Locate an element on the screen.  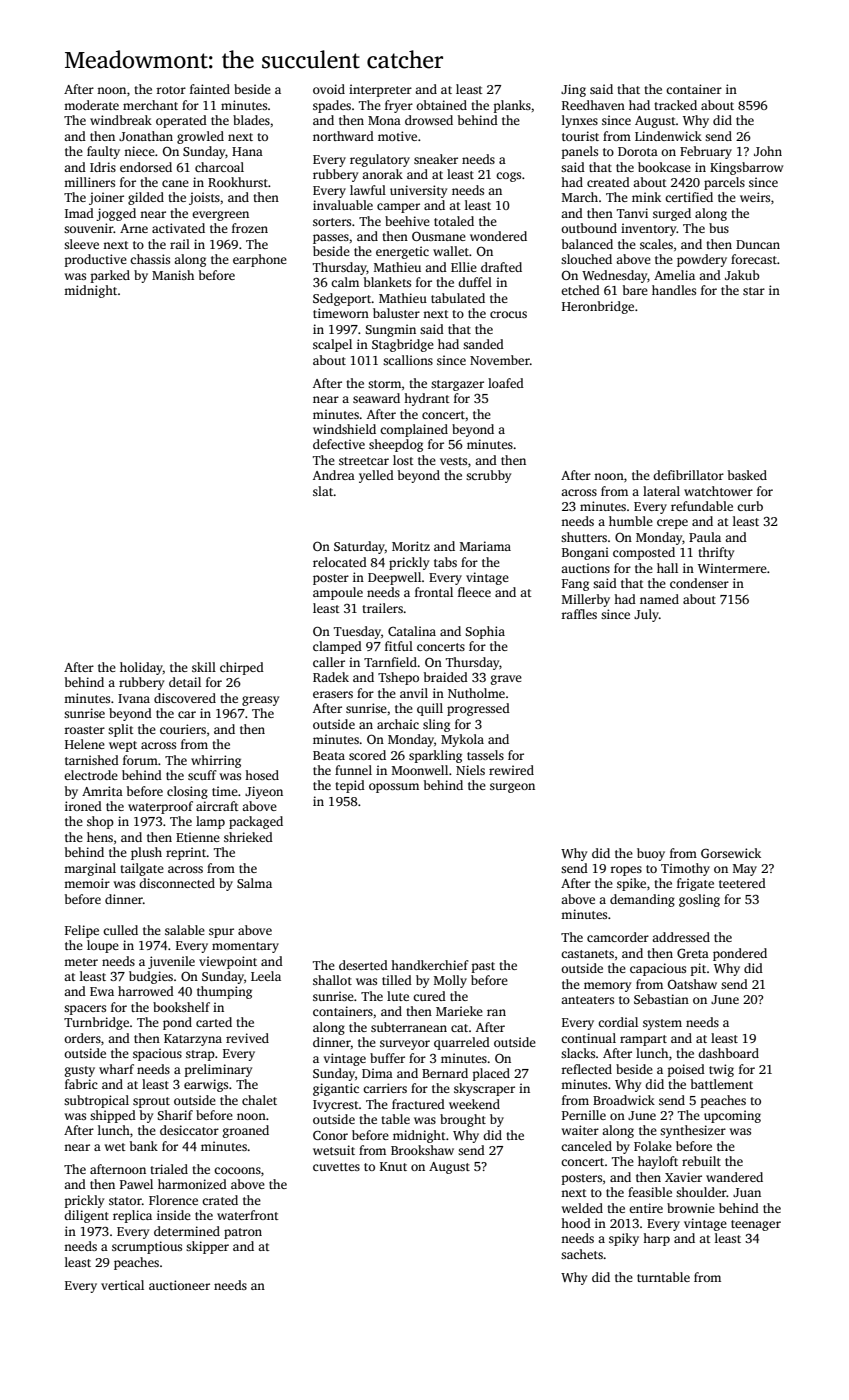
blades is located at coordinates (251, 120).
